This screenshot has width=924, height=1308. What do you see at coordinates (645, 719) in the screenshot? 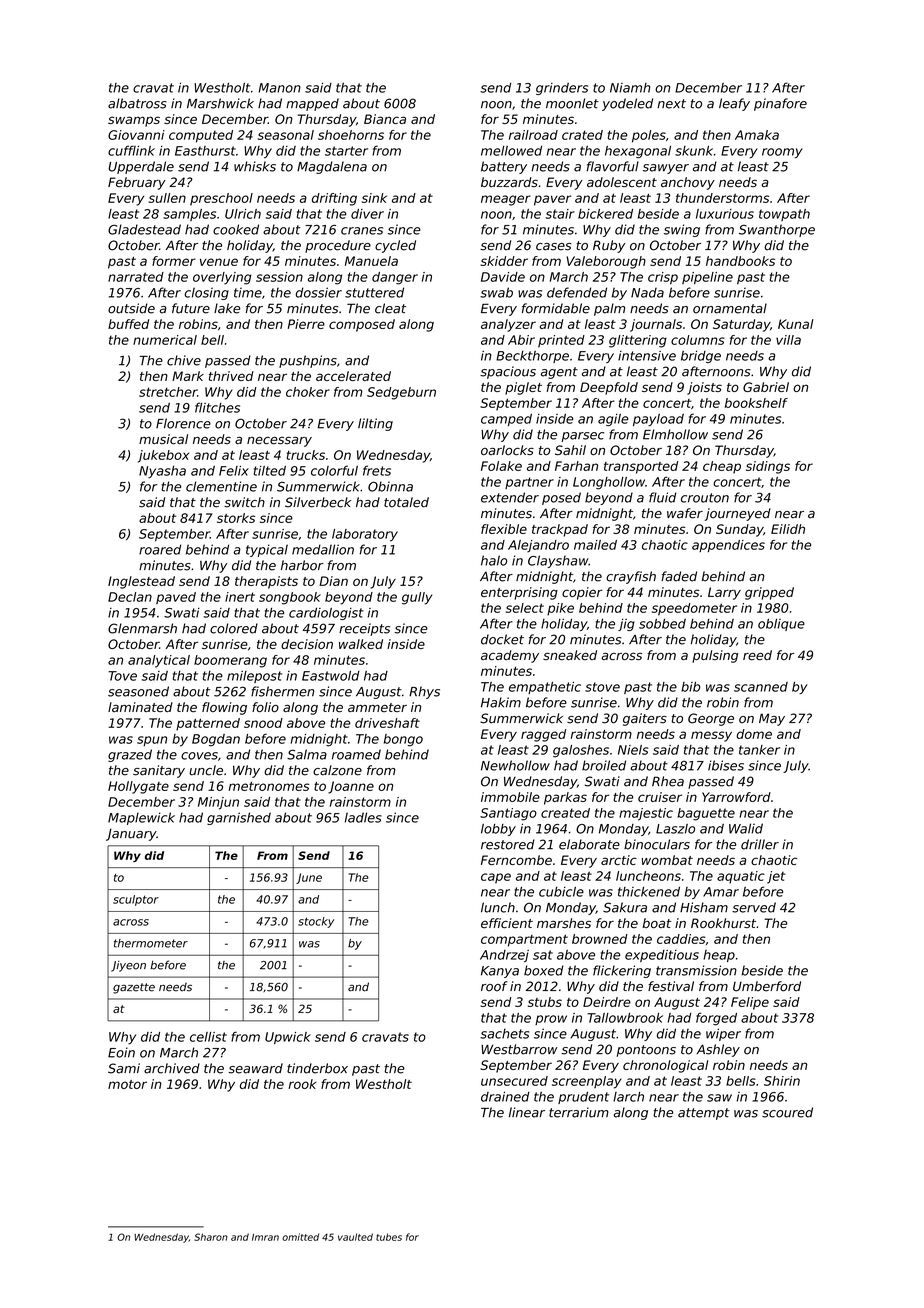
I see `gaiters` at bounding box center [645, 719].
